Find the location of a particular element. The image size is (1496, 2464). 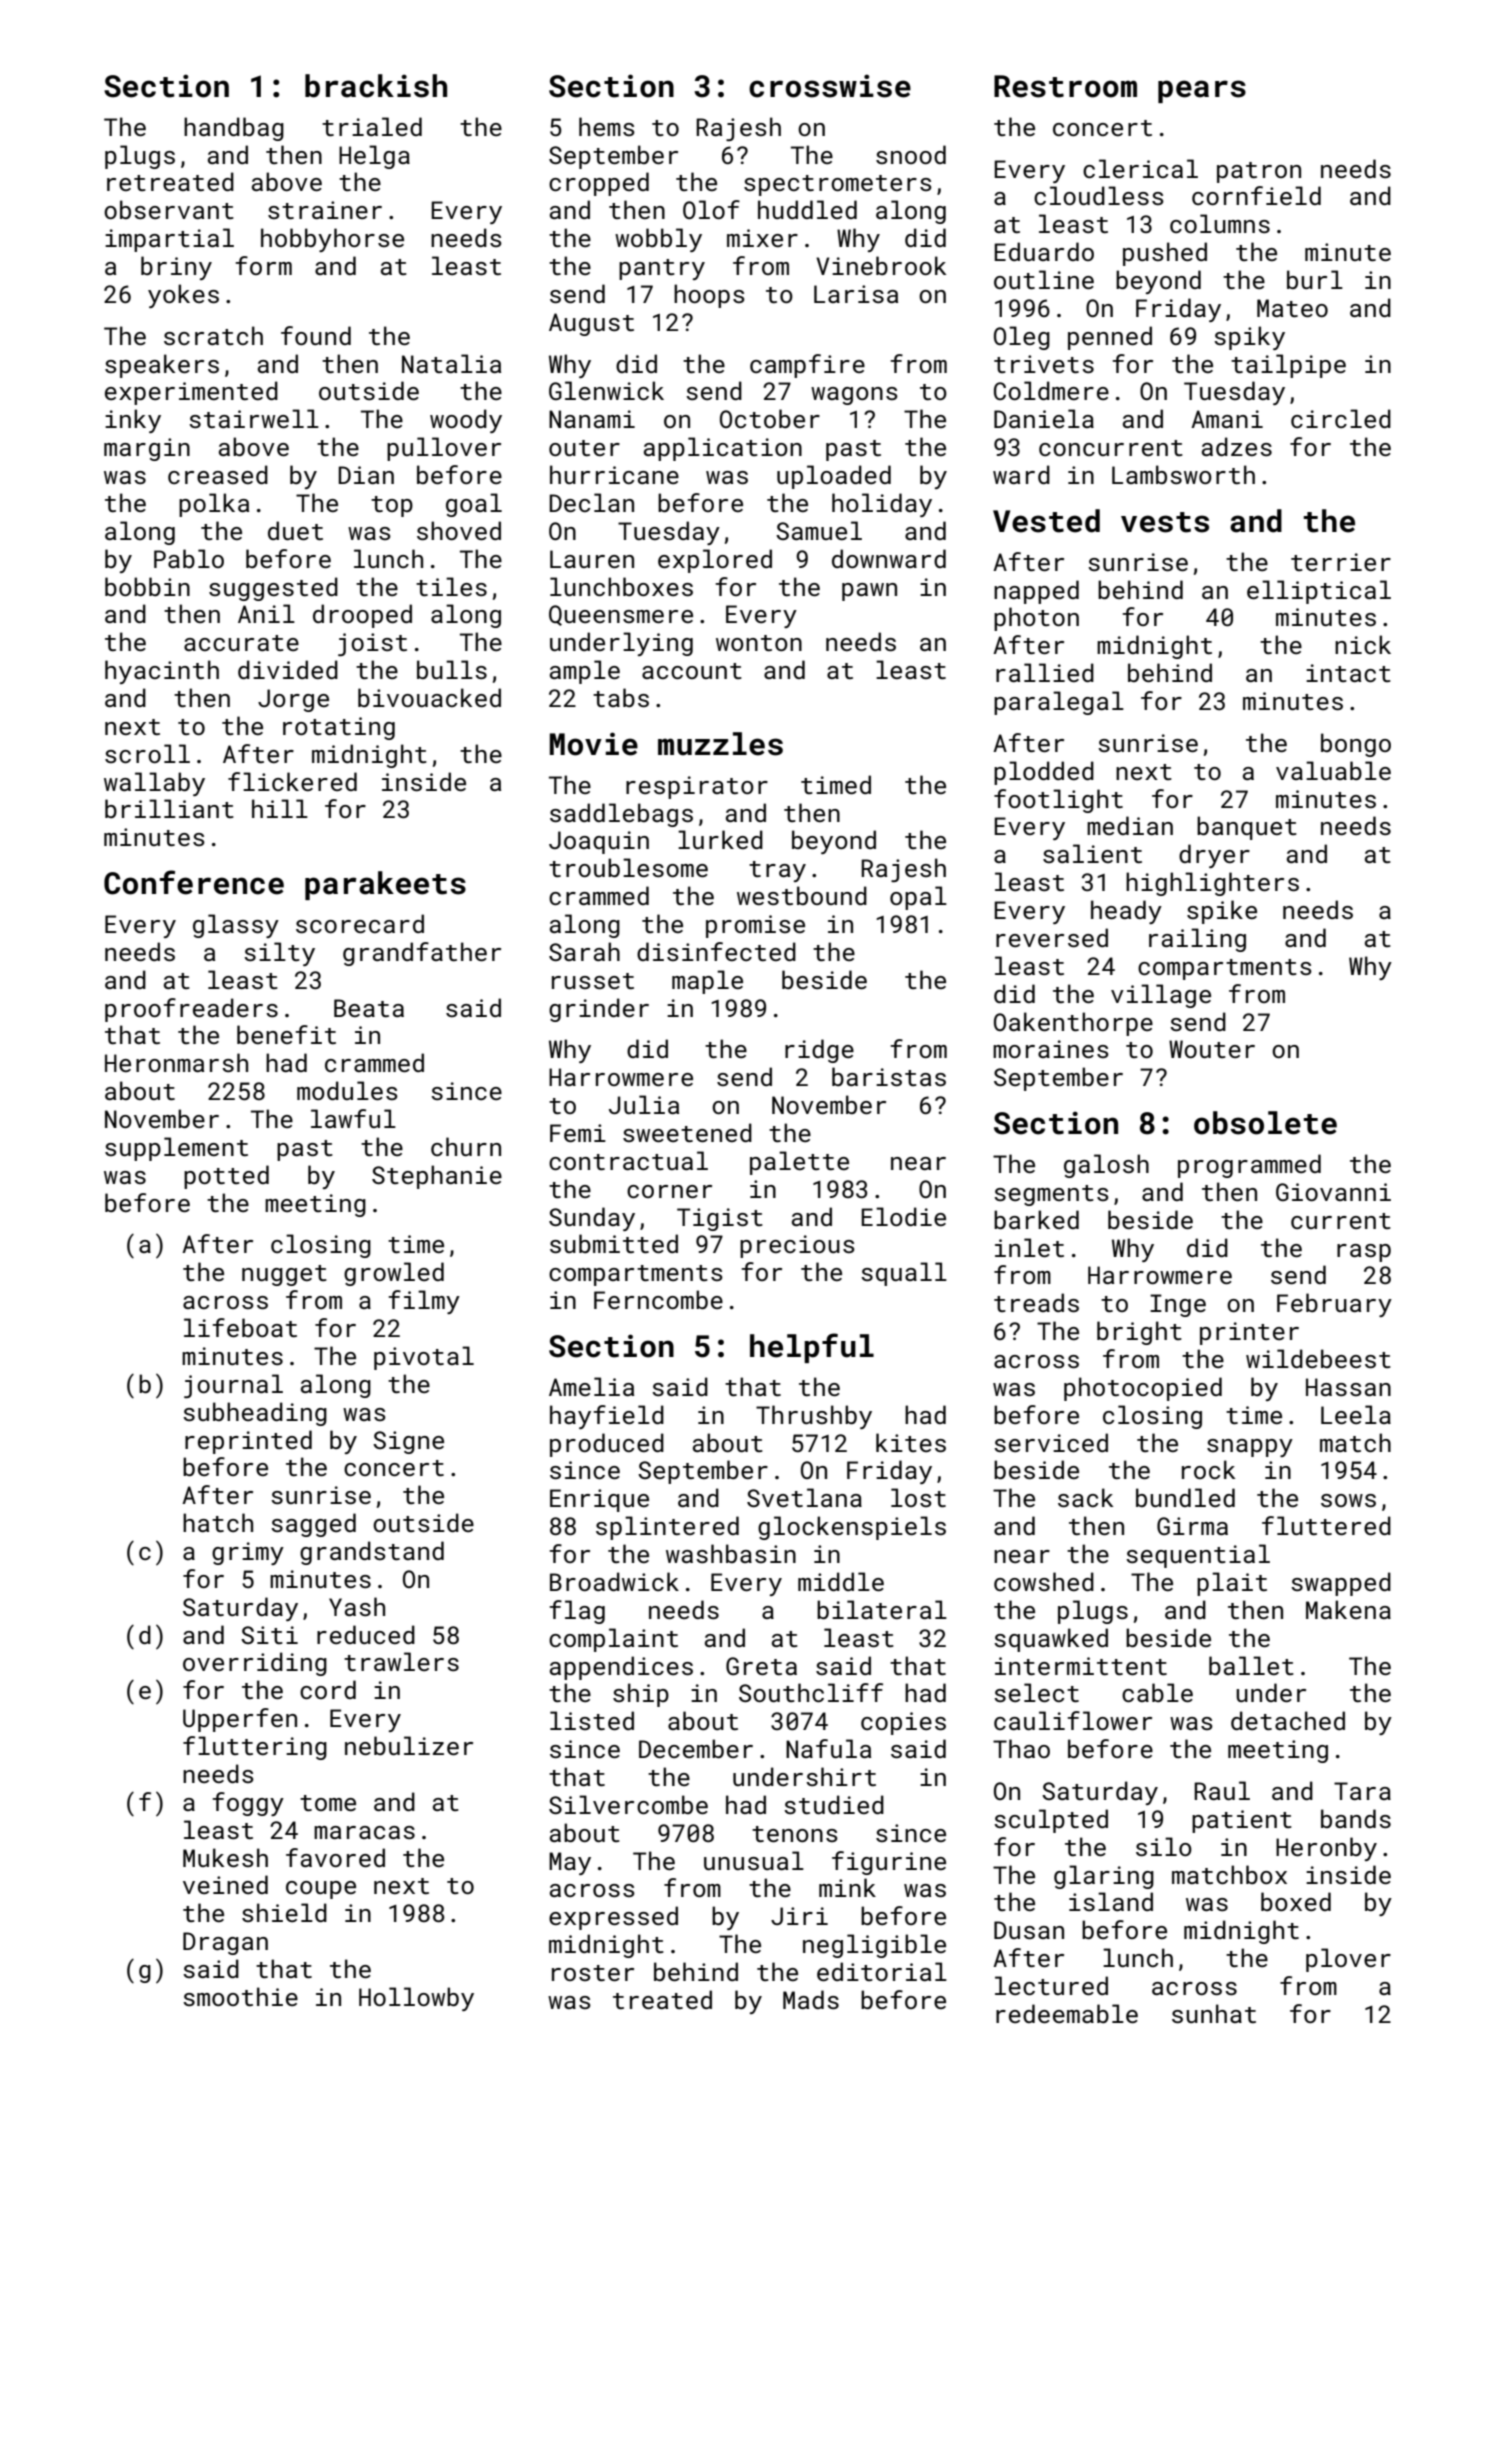

potted is located at coordinates (226, 1177).
